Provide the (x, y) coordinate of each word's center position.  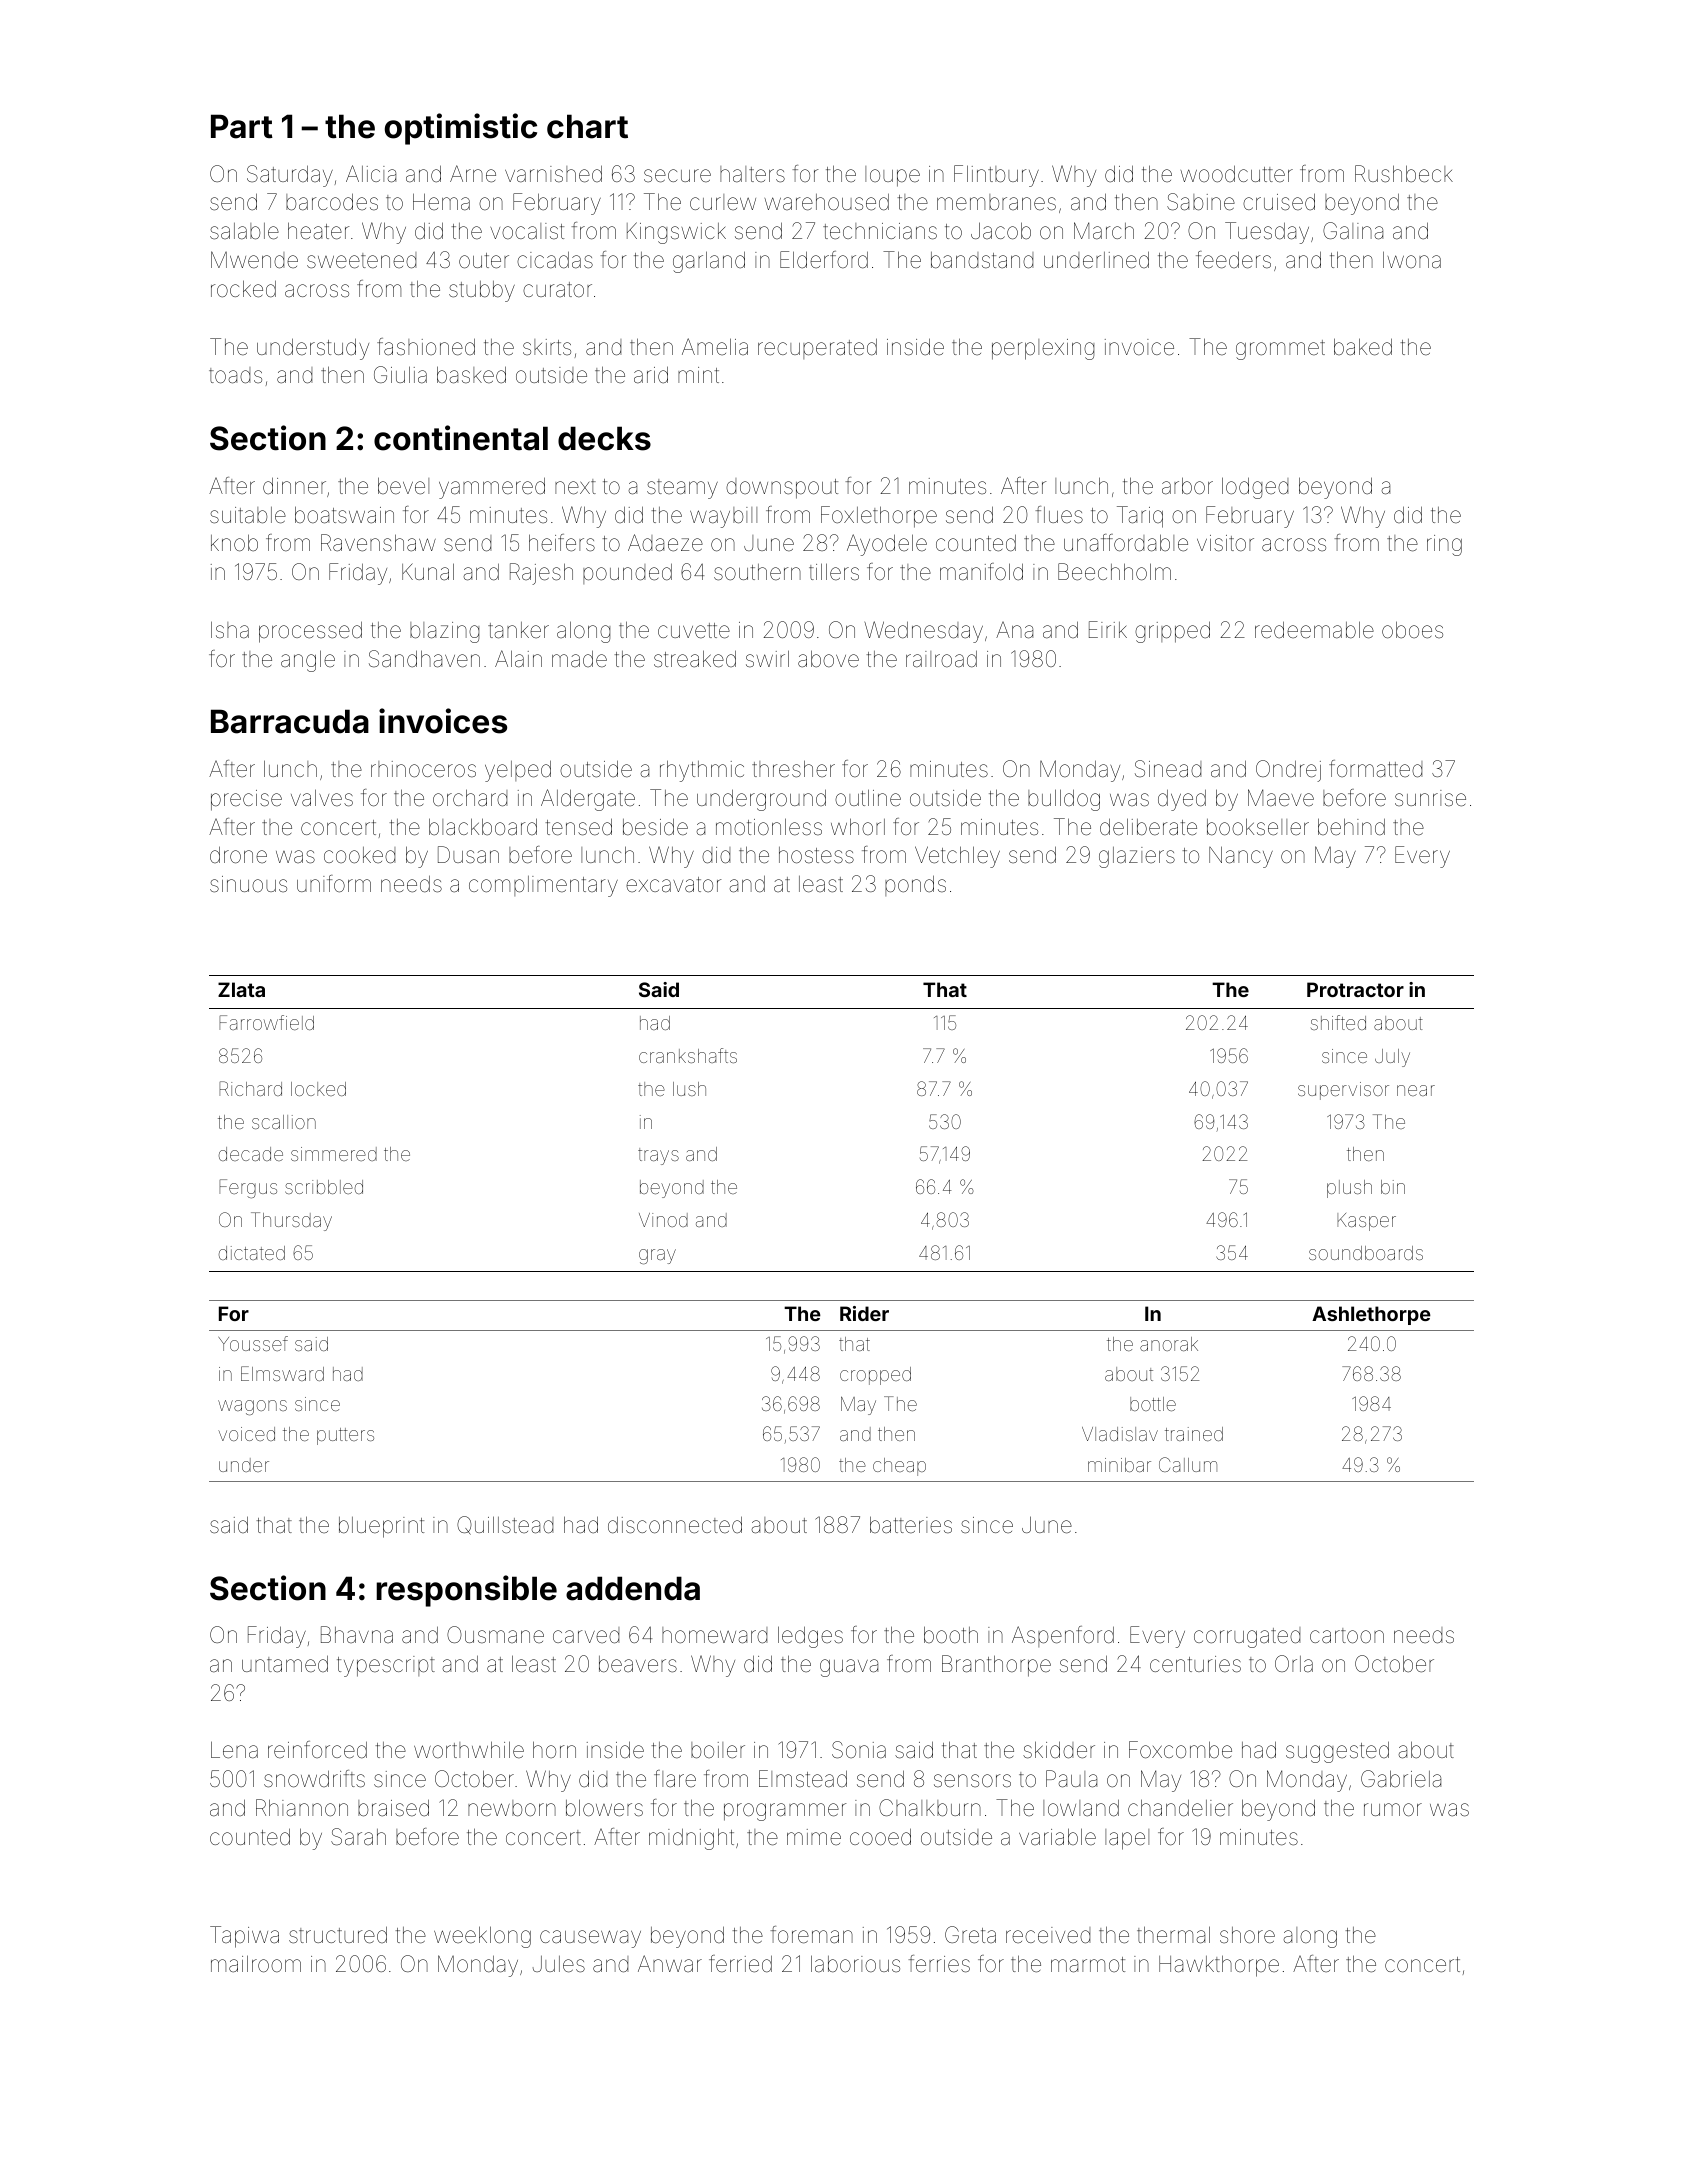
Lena (234, 1750)
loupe (892, 176)
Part (242, 126)
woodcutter (1236, 173)
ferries (939, 1964)
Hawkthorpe (1219, 1966)
